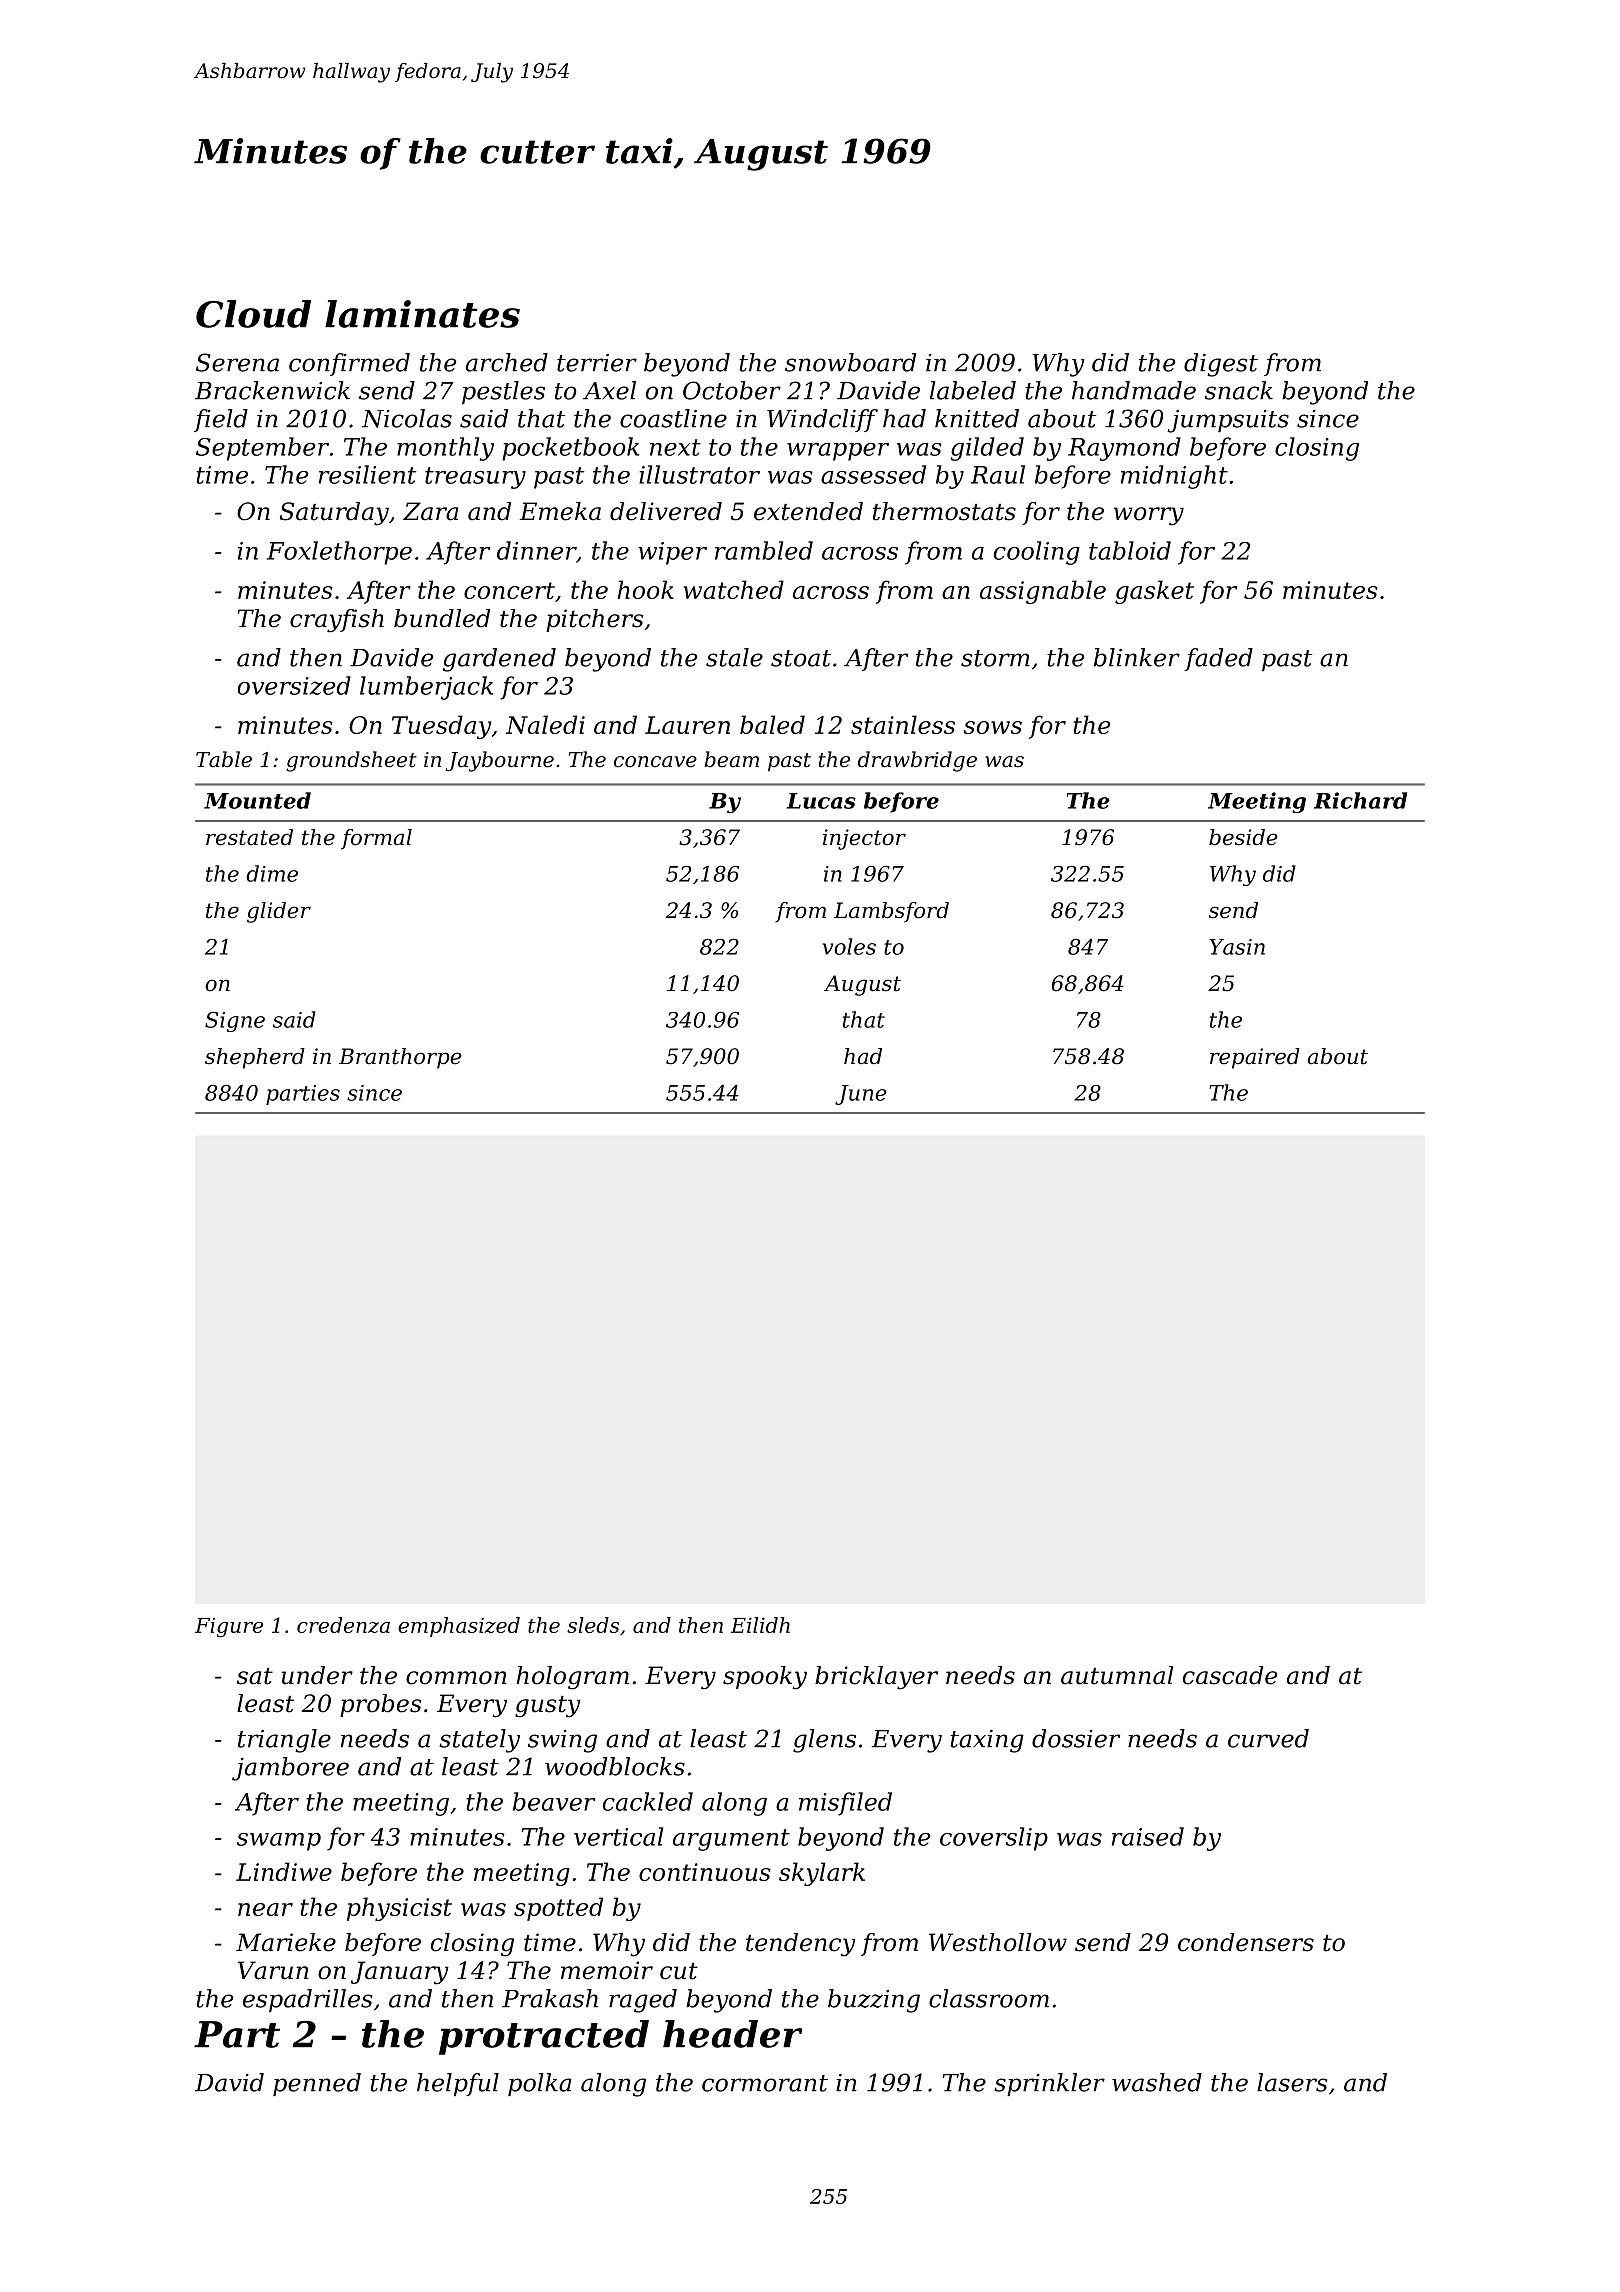  Describe the element at coordinates (554, 1801) in the screenshot. I see `beaver` at that location.
